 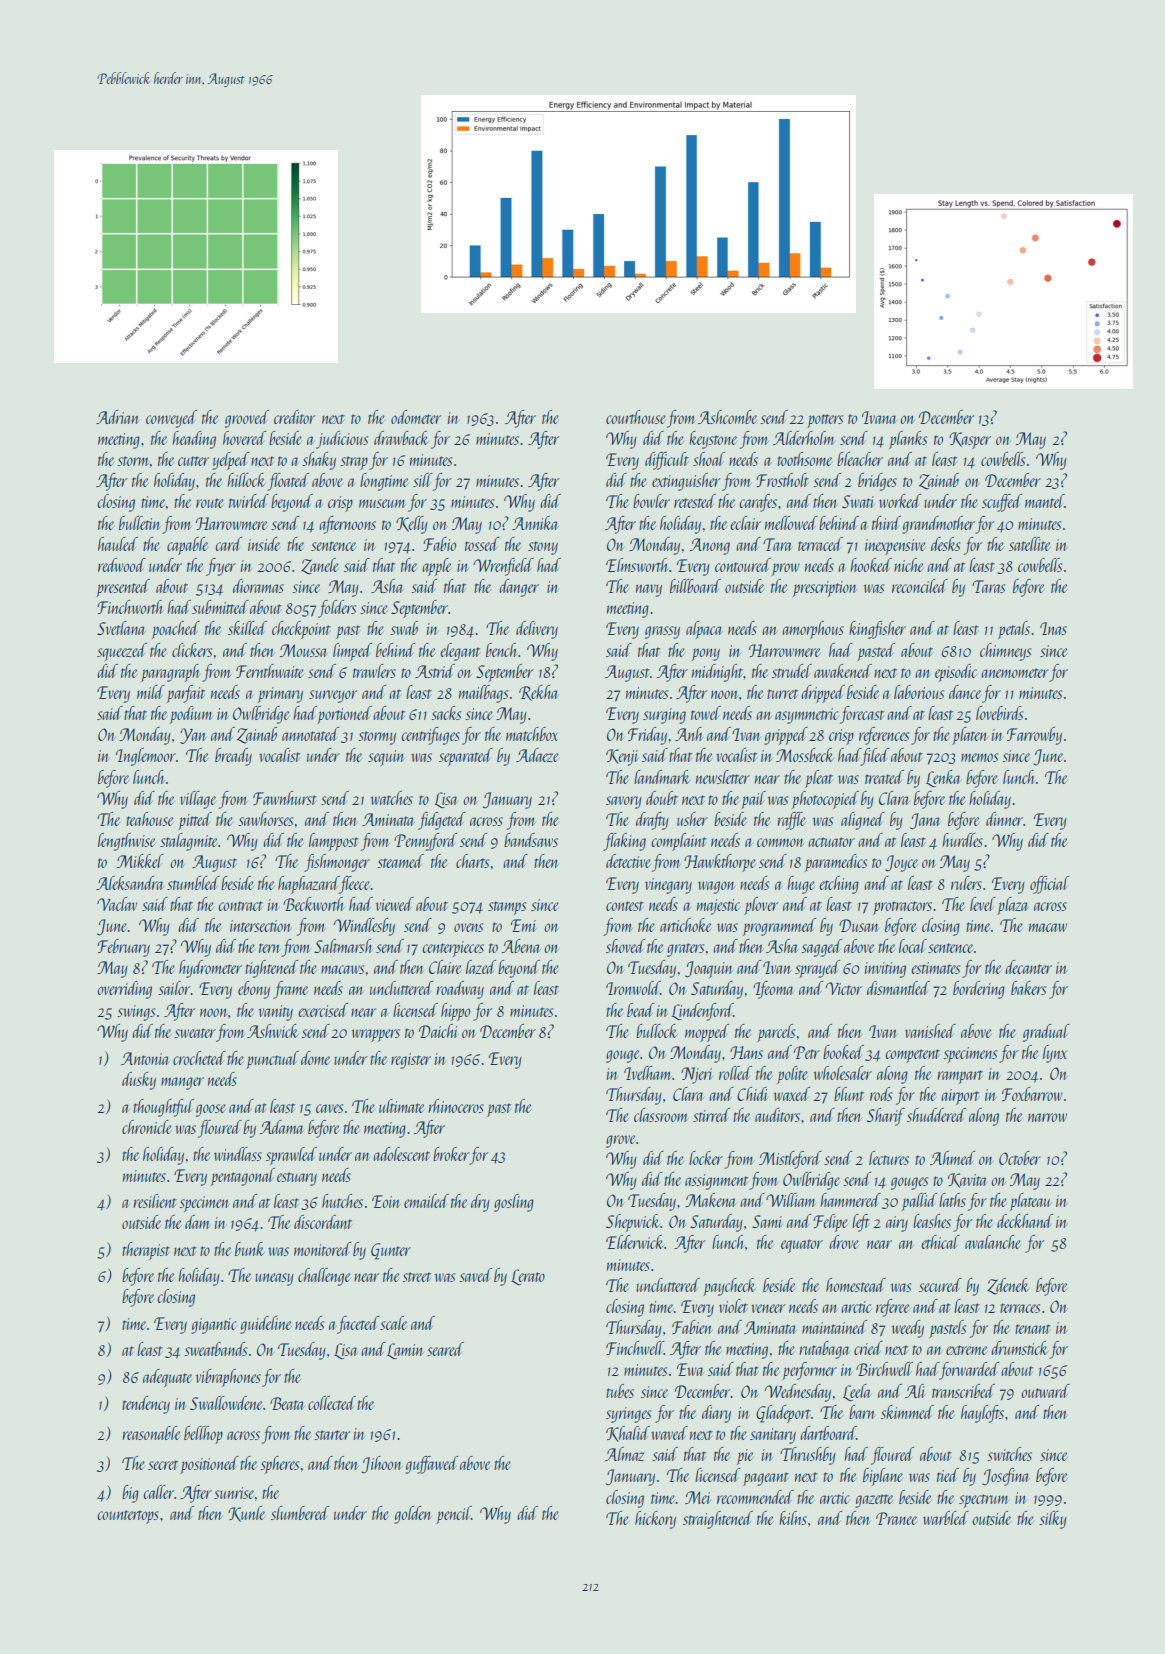 I want to click on emailed, so click(x=426, y=1201).
